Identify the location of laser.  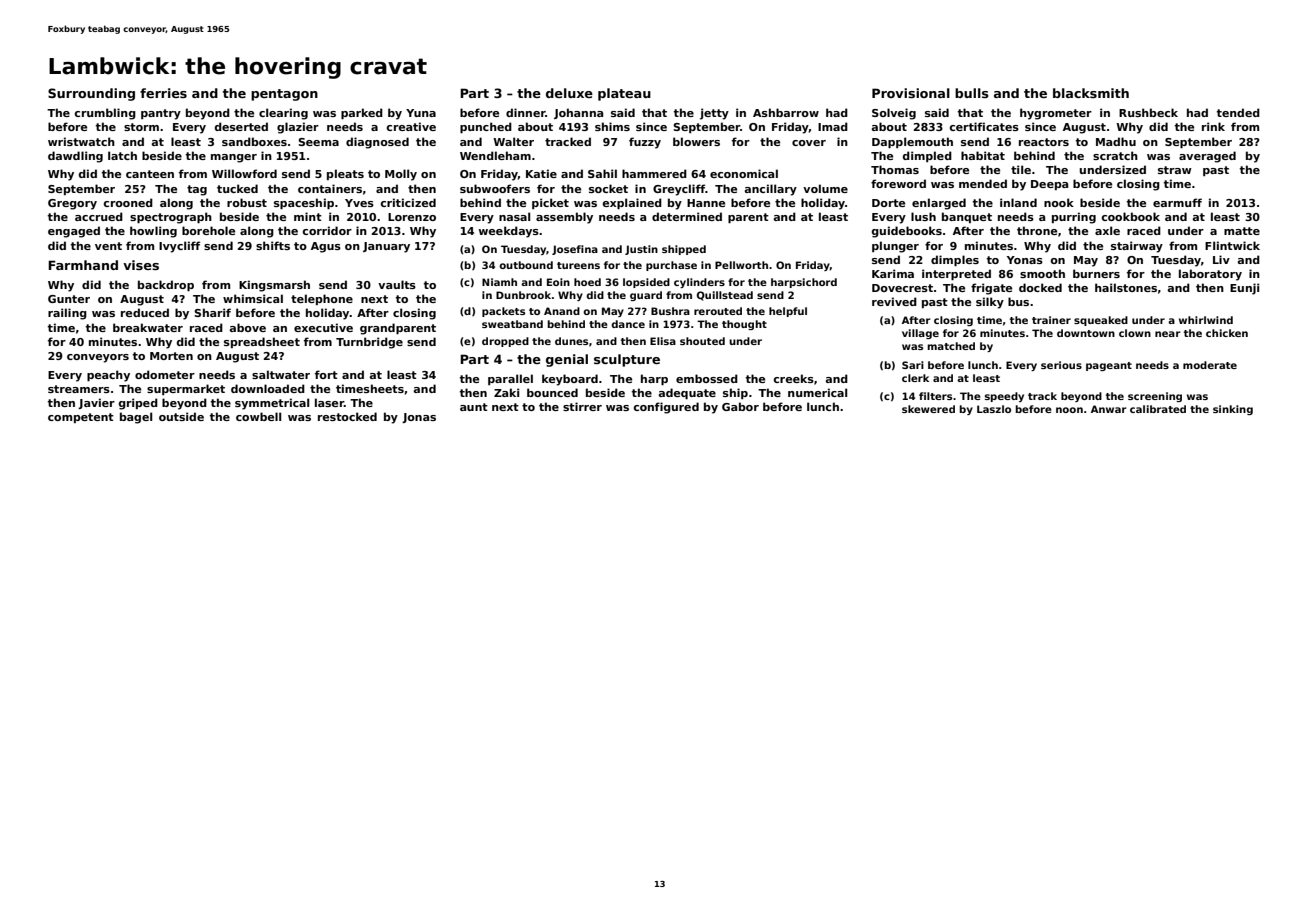
(329, 402).
